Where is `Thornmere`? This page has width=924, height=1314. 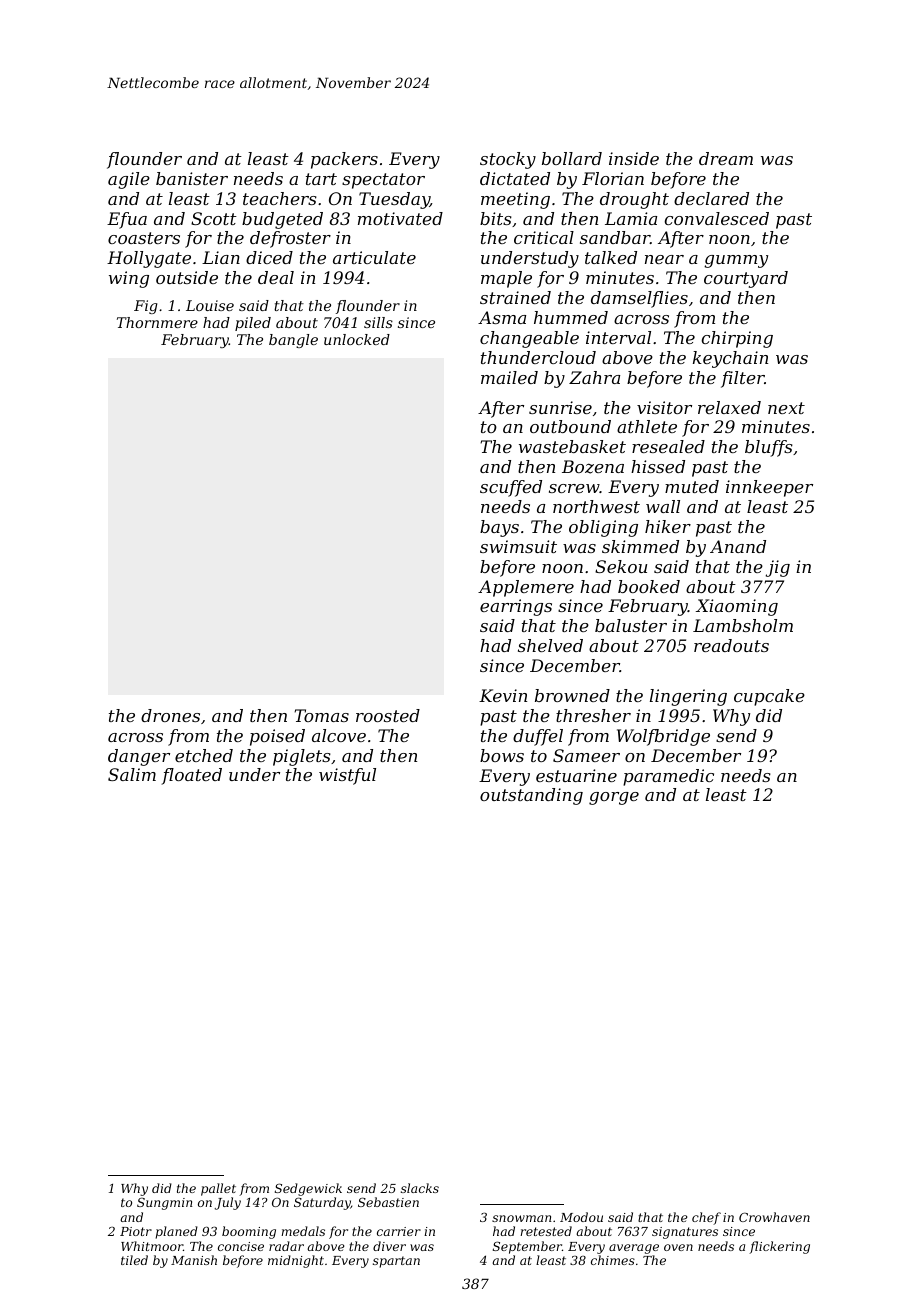
Thornmere is located at coordinates (157, 322).
